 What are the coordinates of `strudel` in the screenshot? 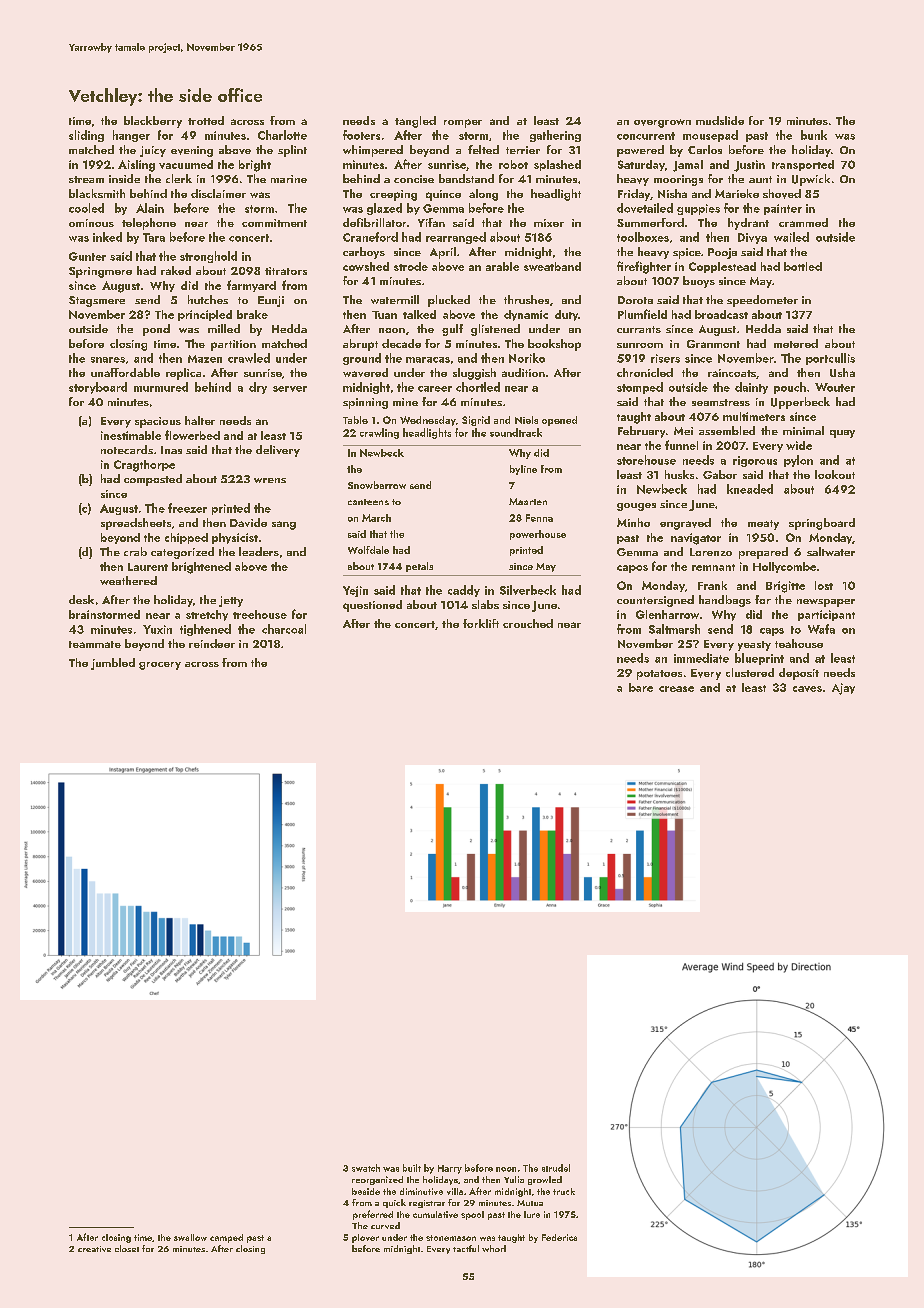 It's located at (556, 1168).
